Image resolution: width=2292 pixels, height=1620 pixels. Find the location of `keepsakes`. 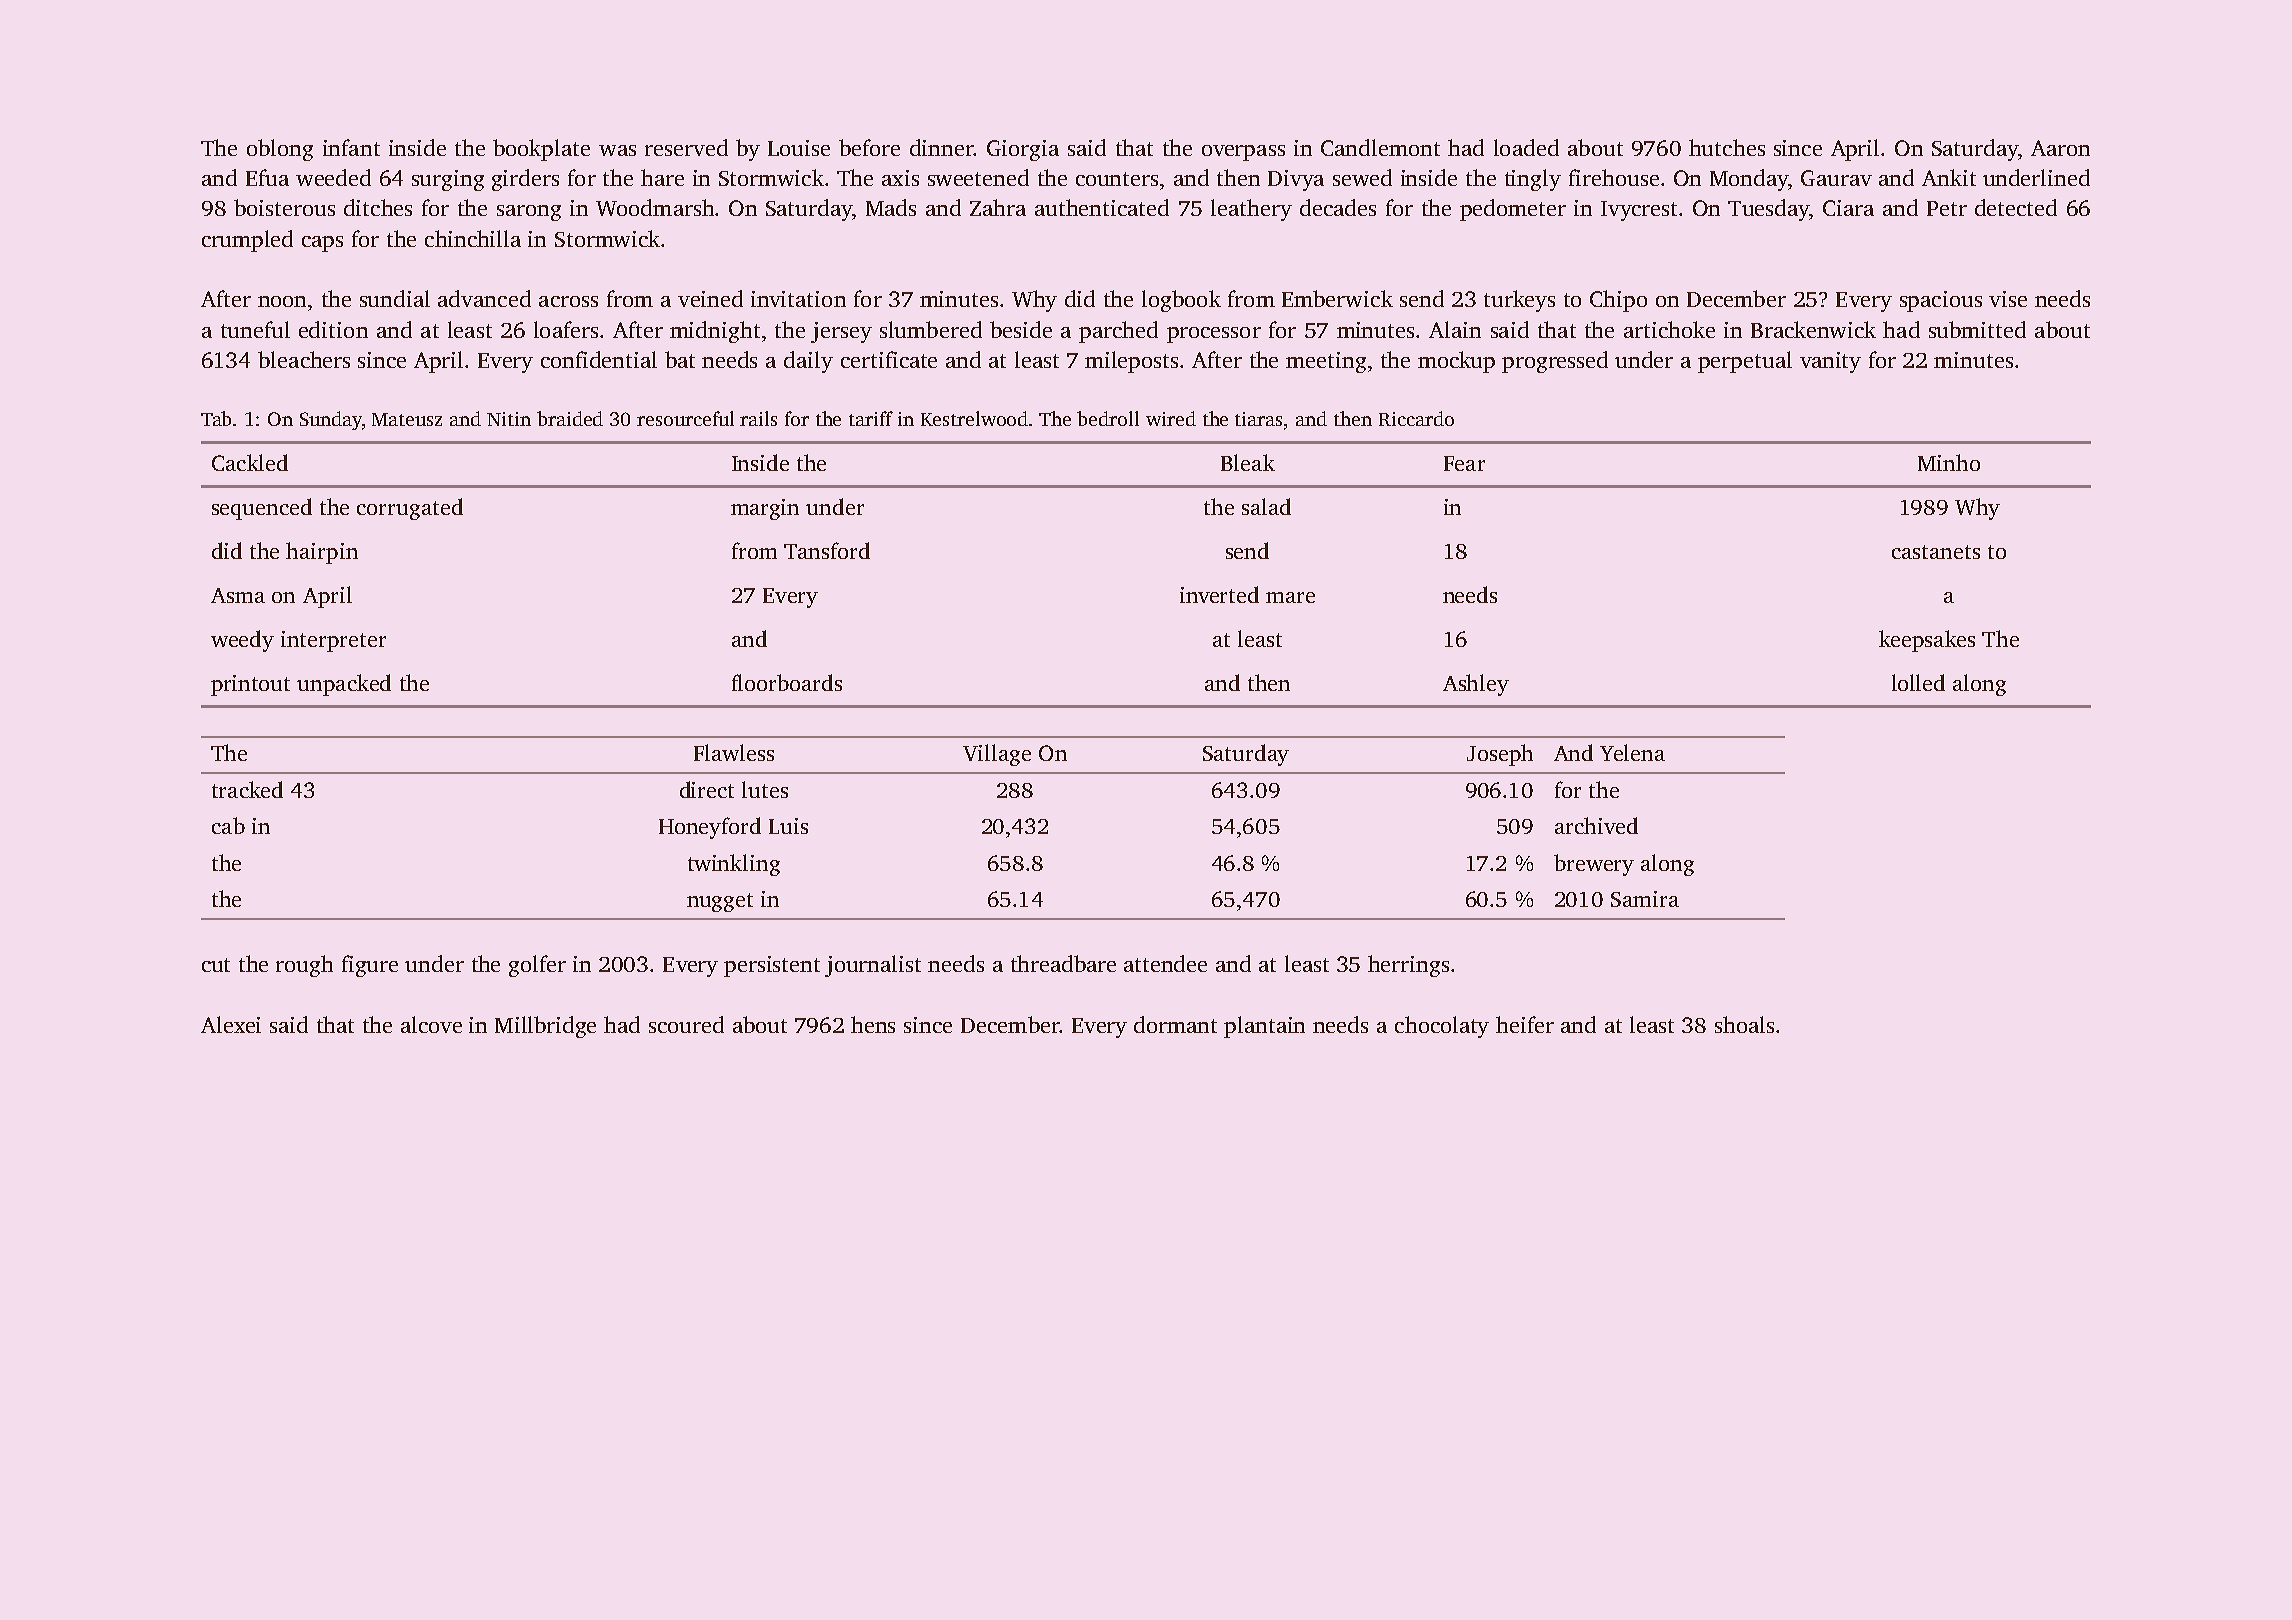

keepsakes is located at coordinates (1927, 641).
